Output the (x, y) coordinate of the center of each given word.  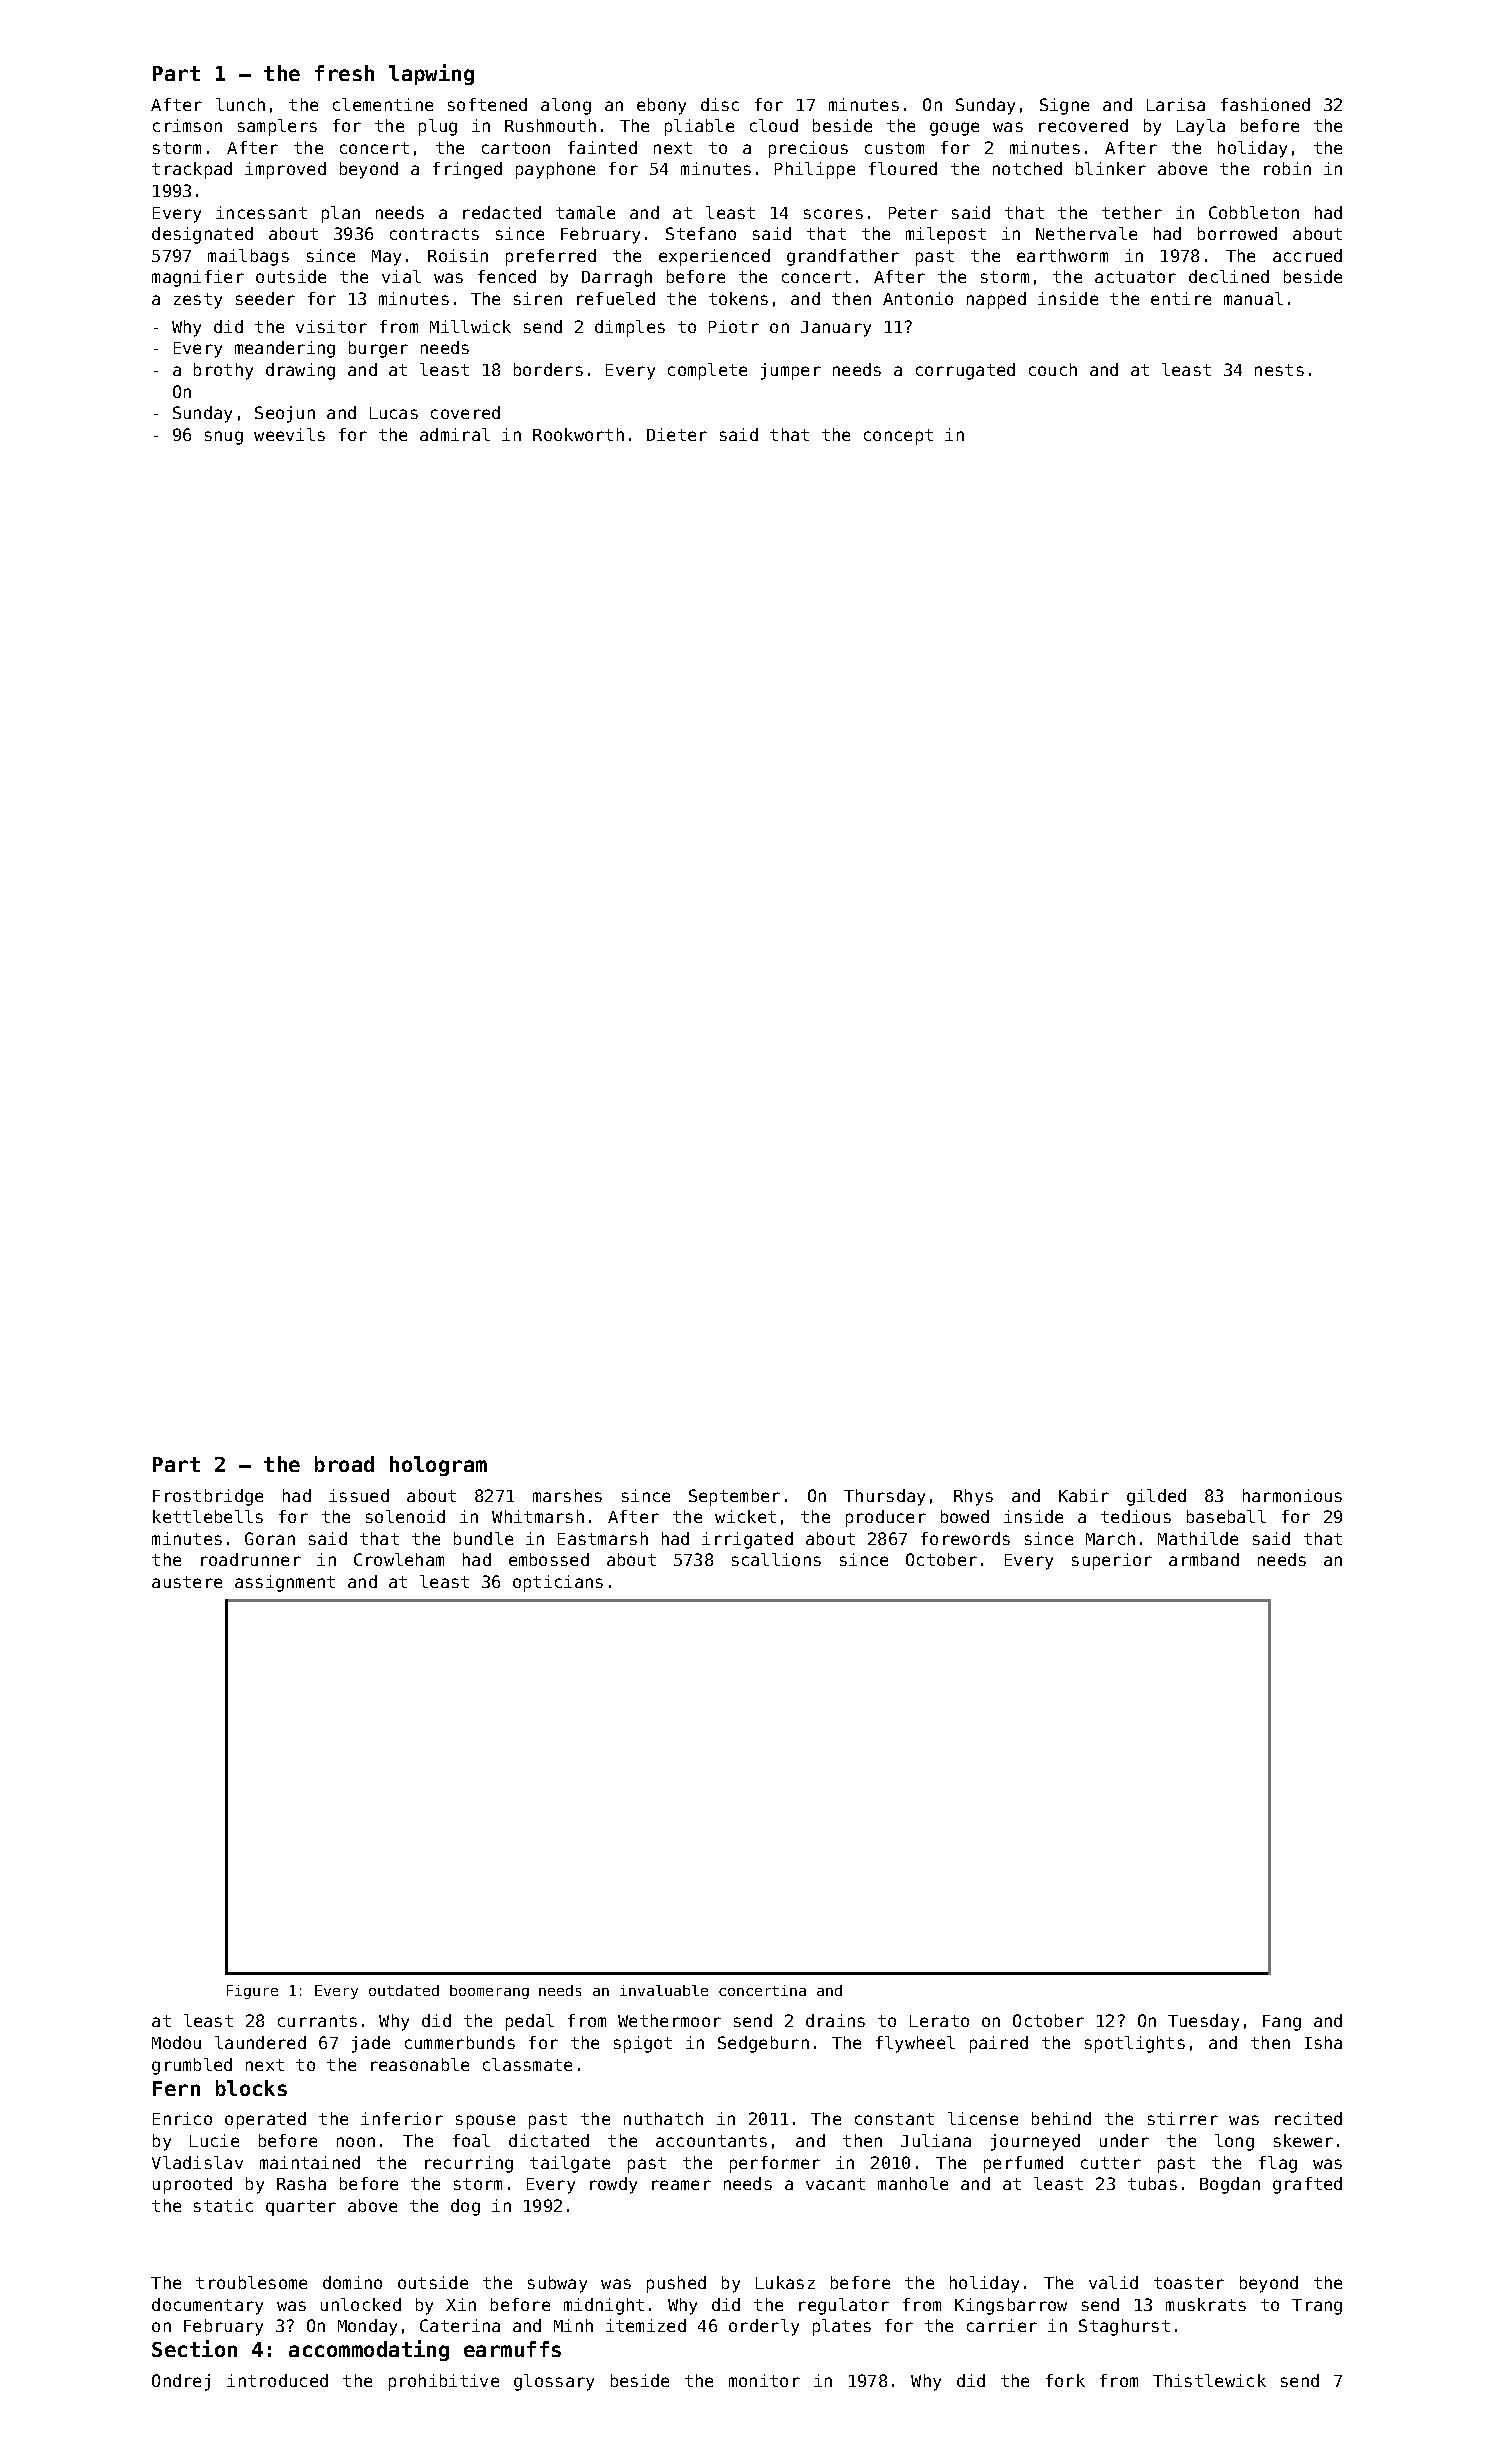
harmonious (1292, 1495)
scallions (776, 1559)
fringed (467, 170)
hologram (438, 1466)
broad (344, 1464)
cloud (774, 125)
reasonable (420, 2064)
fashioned (1265, 104)
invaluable (664, 1990)
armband (1204, 1559)
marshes (567, 1495)
